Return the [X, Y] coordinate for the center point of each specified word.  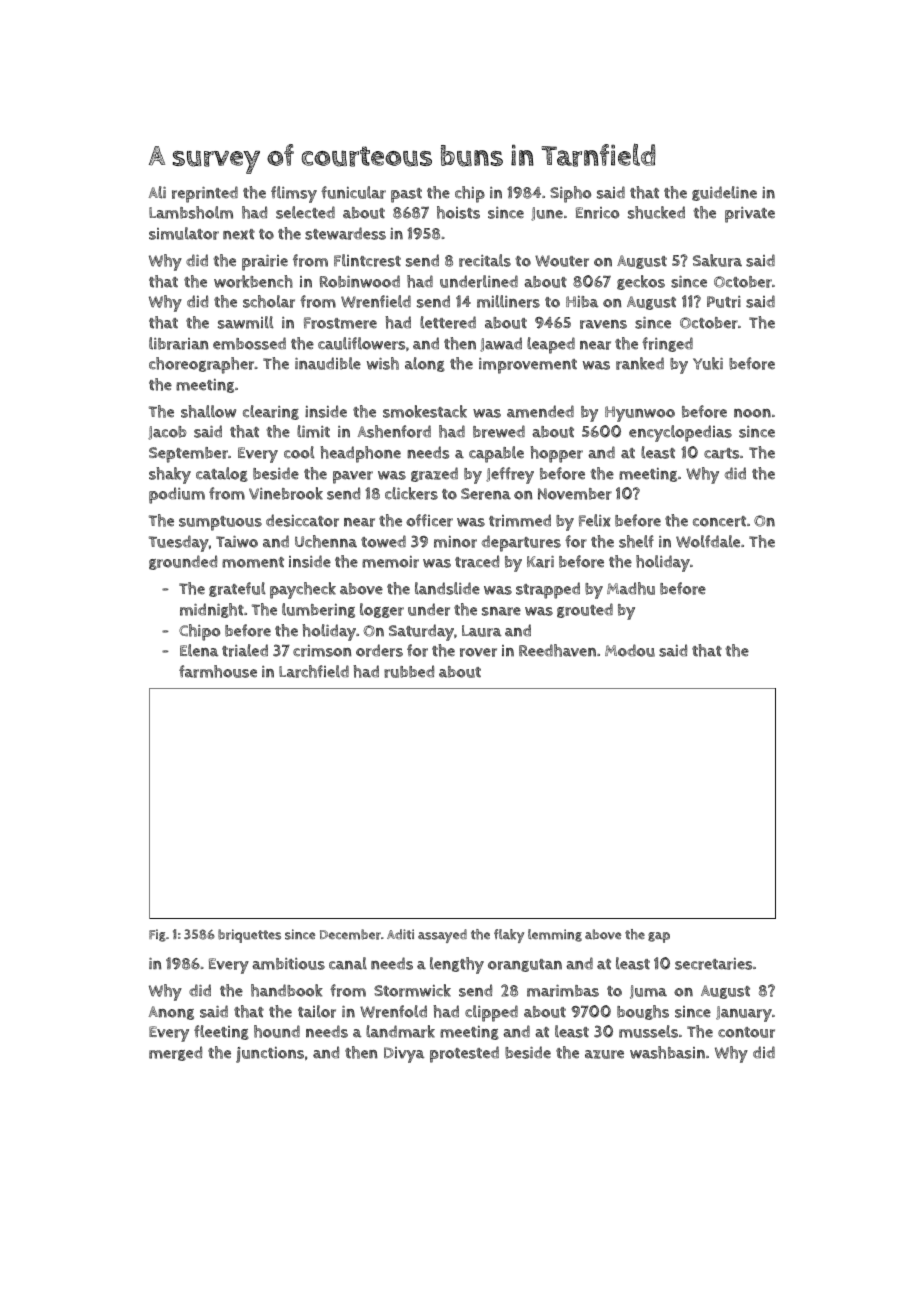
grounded [183, 562]
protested [464, 1054]
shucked [656, 212]
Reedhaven [557, 650]
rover [478, 652]
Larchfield [314, 671]
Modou [630, 650]
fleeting [221, 1032]
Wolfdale [708, 541]
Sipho [570, 194]
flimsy [294, 194]
